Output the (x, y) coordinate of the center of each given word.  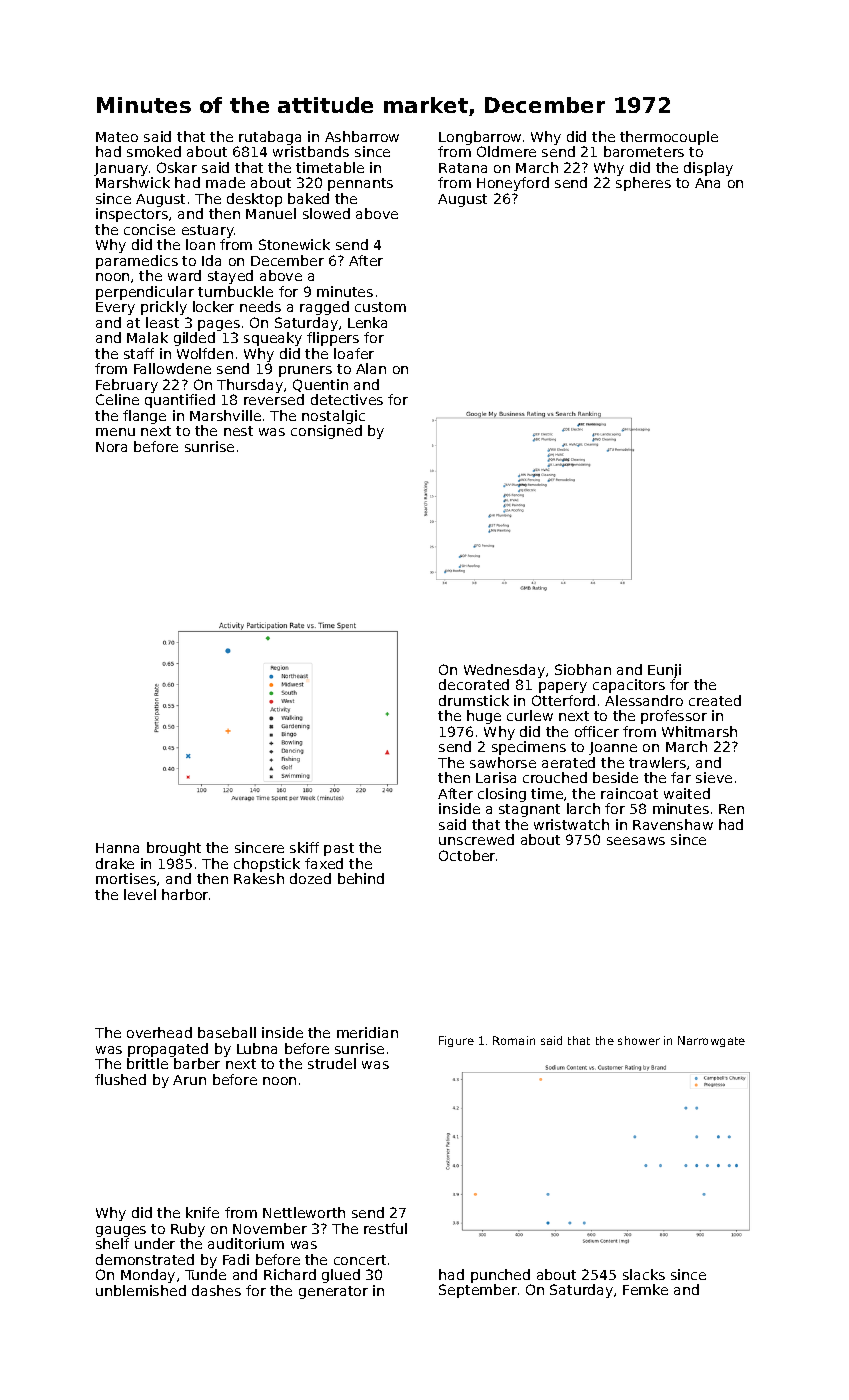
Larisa (496, 777)
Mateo (117, 137)
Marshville (225, 415)
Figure (456, 1041)
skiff (304, 847)
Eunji (664, 671)
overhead (159, 1032)
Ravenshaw (673, 824)
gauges (121, 1231)
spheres (643, 184)
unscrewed (476, 839)
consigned (326, 432)
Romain (514, 1040)
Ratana (463, 168)
